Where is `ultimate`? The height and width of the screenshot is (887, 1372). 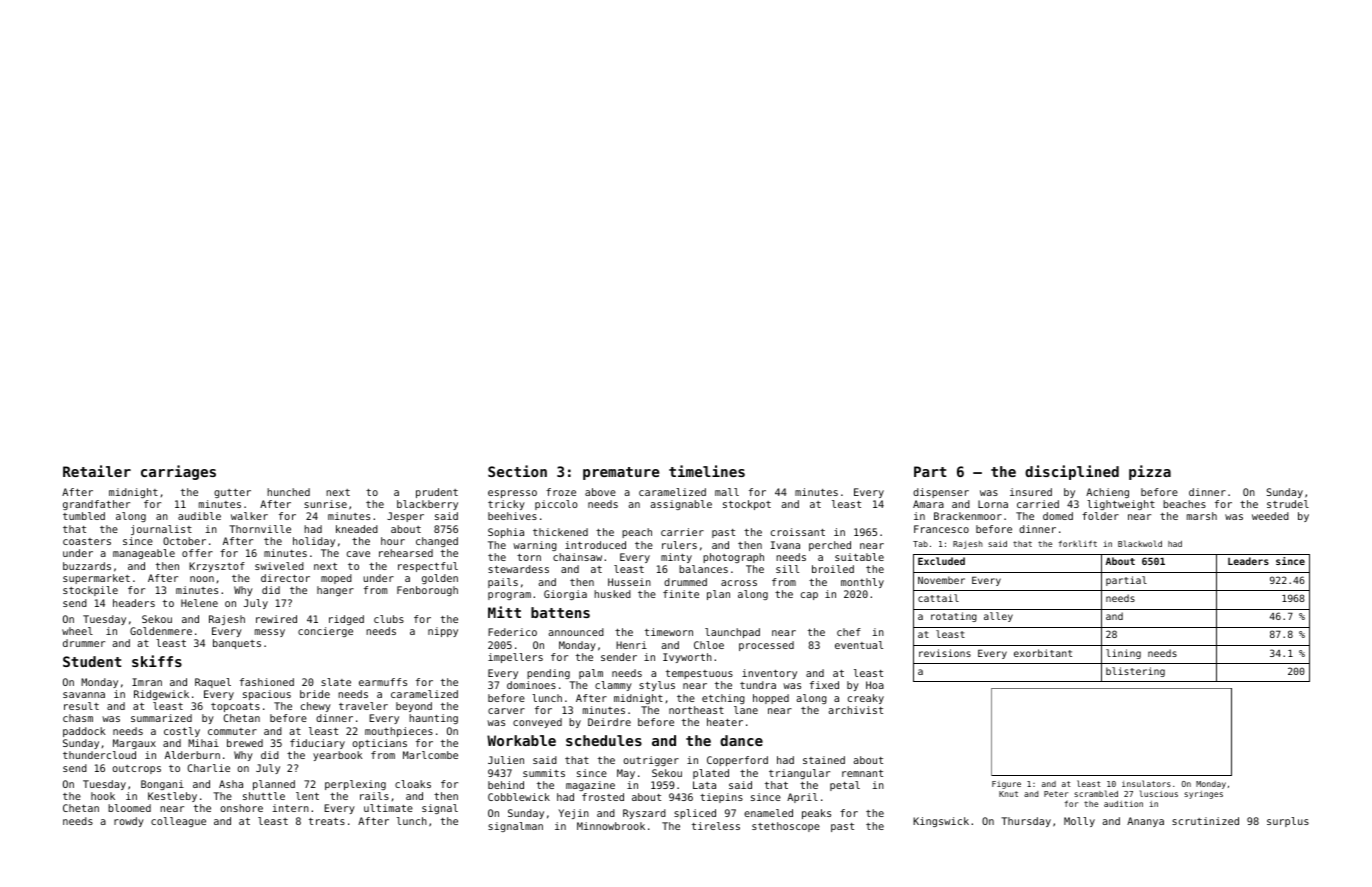
ultimate is located at coordinates (388, 808).
